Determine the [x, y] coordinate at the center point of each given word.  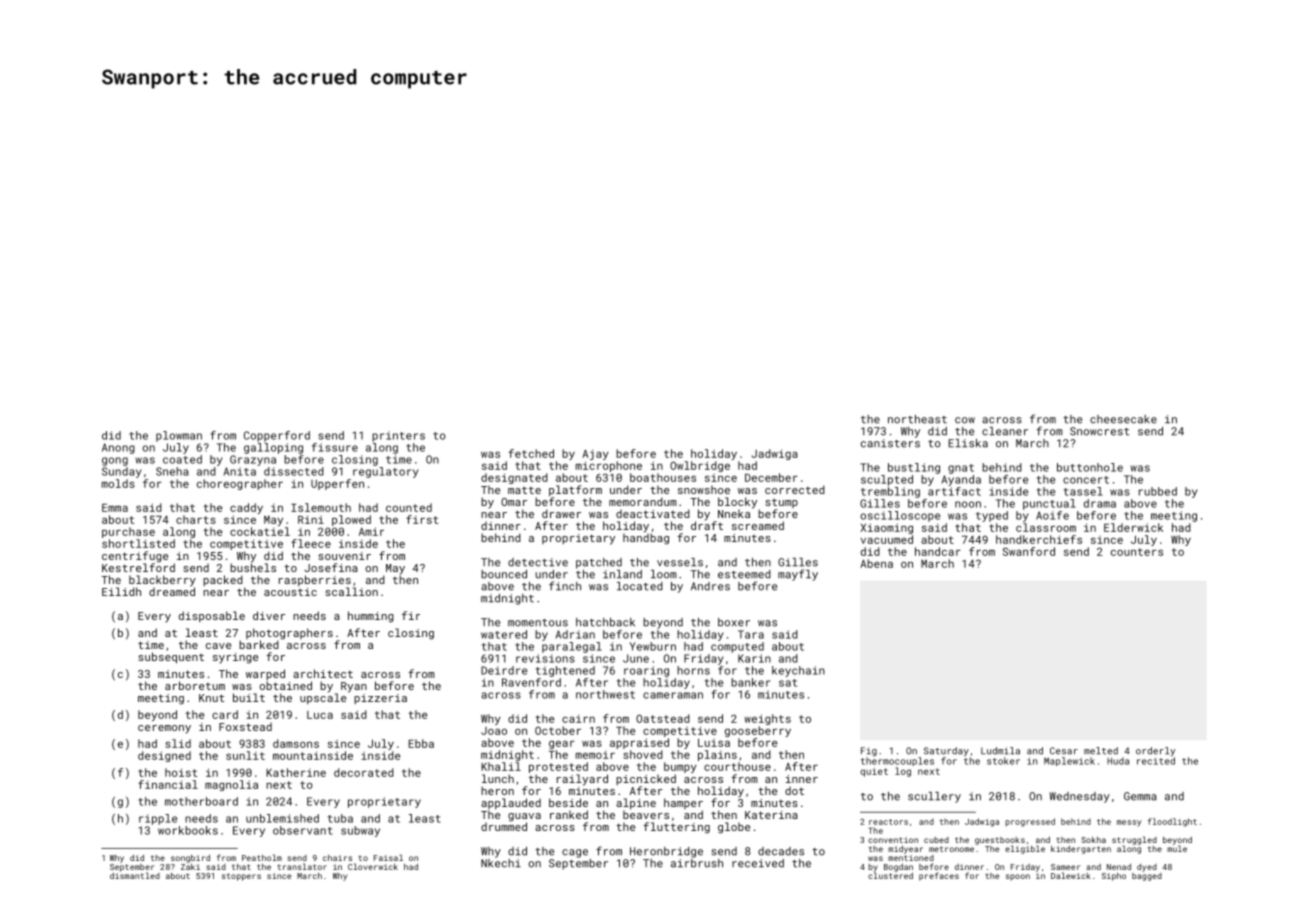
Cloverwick [373, 866]
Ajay [595, 455]
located [640, 586]
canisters [890, 443]
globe [734, 828]
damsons [296, 743]
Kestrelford [138, 567]
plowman [179, 436]
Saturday [946, 752]
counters [1137, 552]
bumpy [680, 767]
